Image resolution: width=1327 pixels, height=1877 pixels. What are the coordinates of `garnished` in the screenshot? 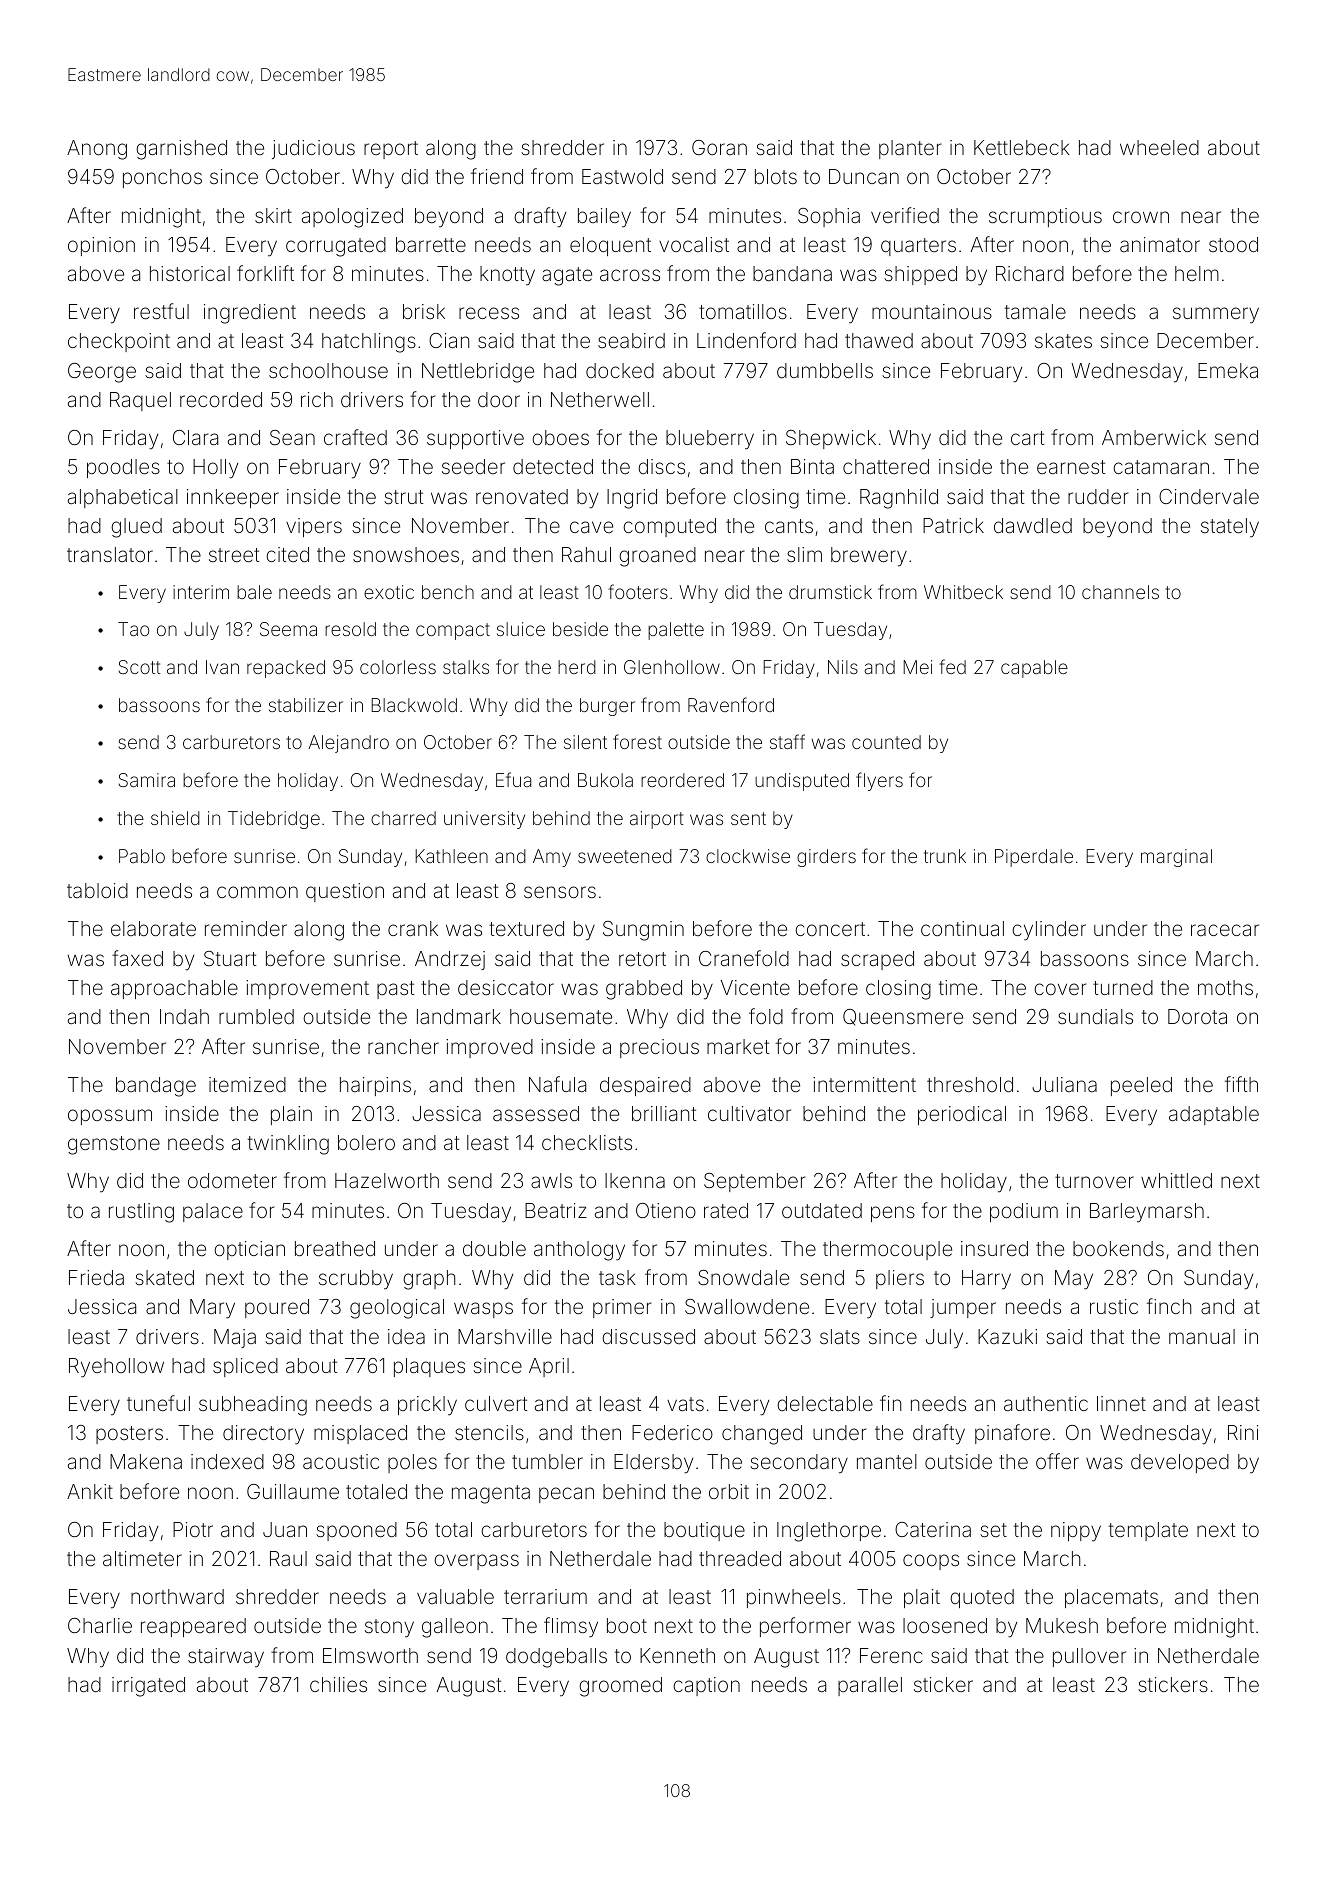 It's located at (181, 150).
